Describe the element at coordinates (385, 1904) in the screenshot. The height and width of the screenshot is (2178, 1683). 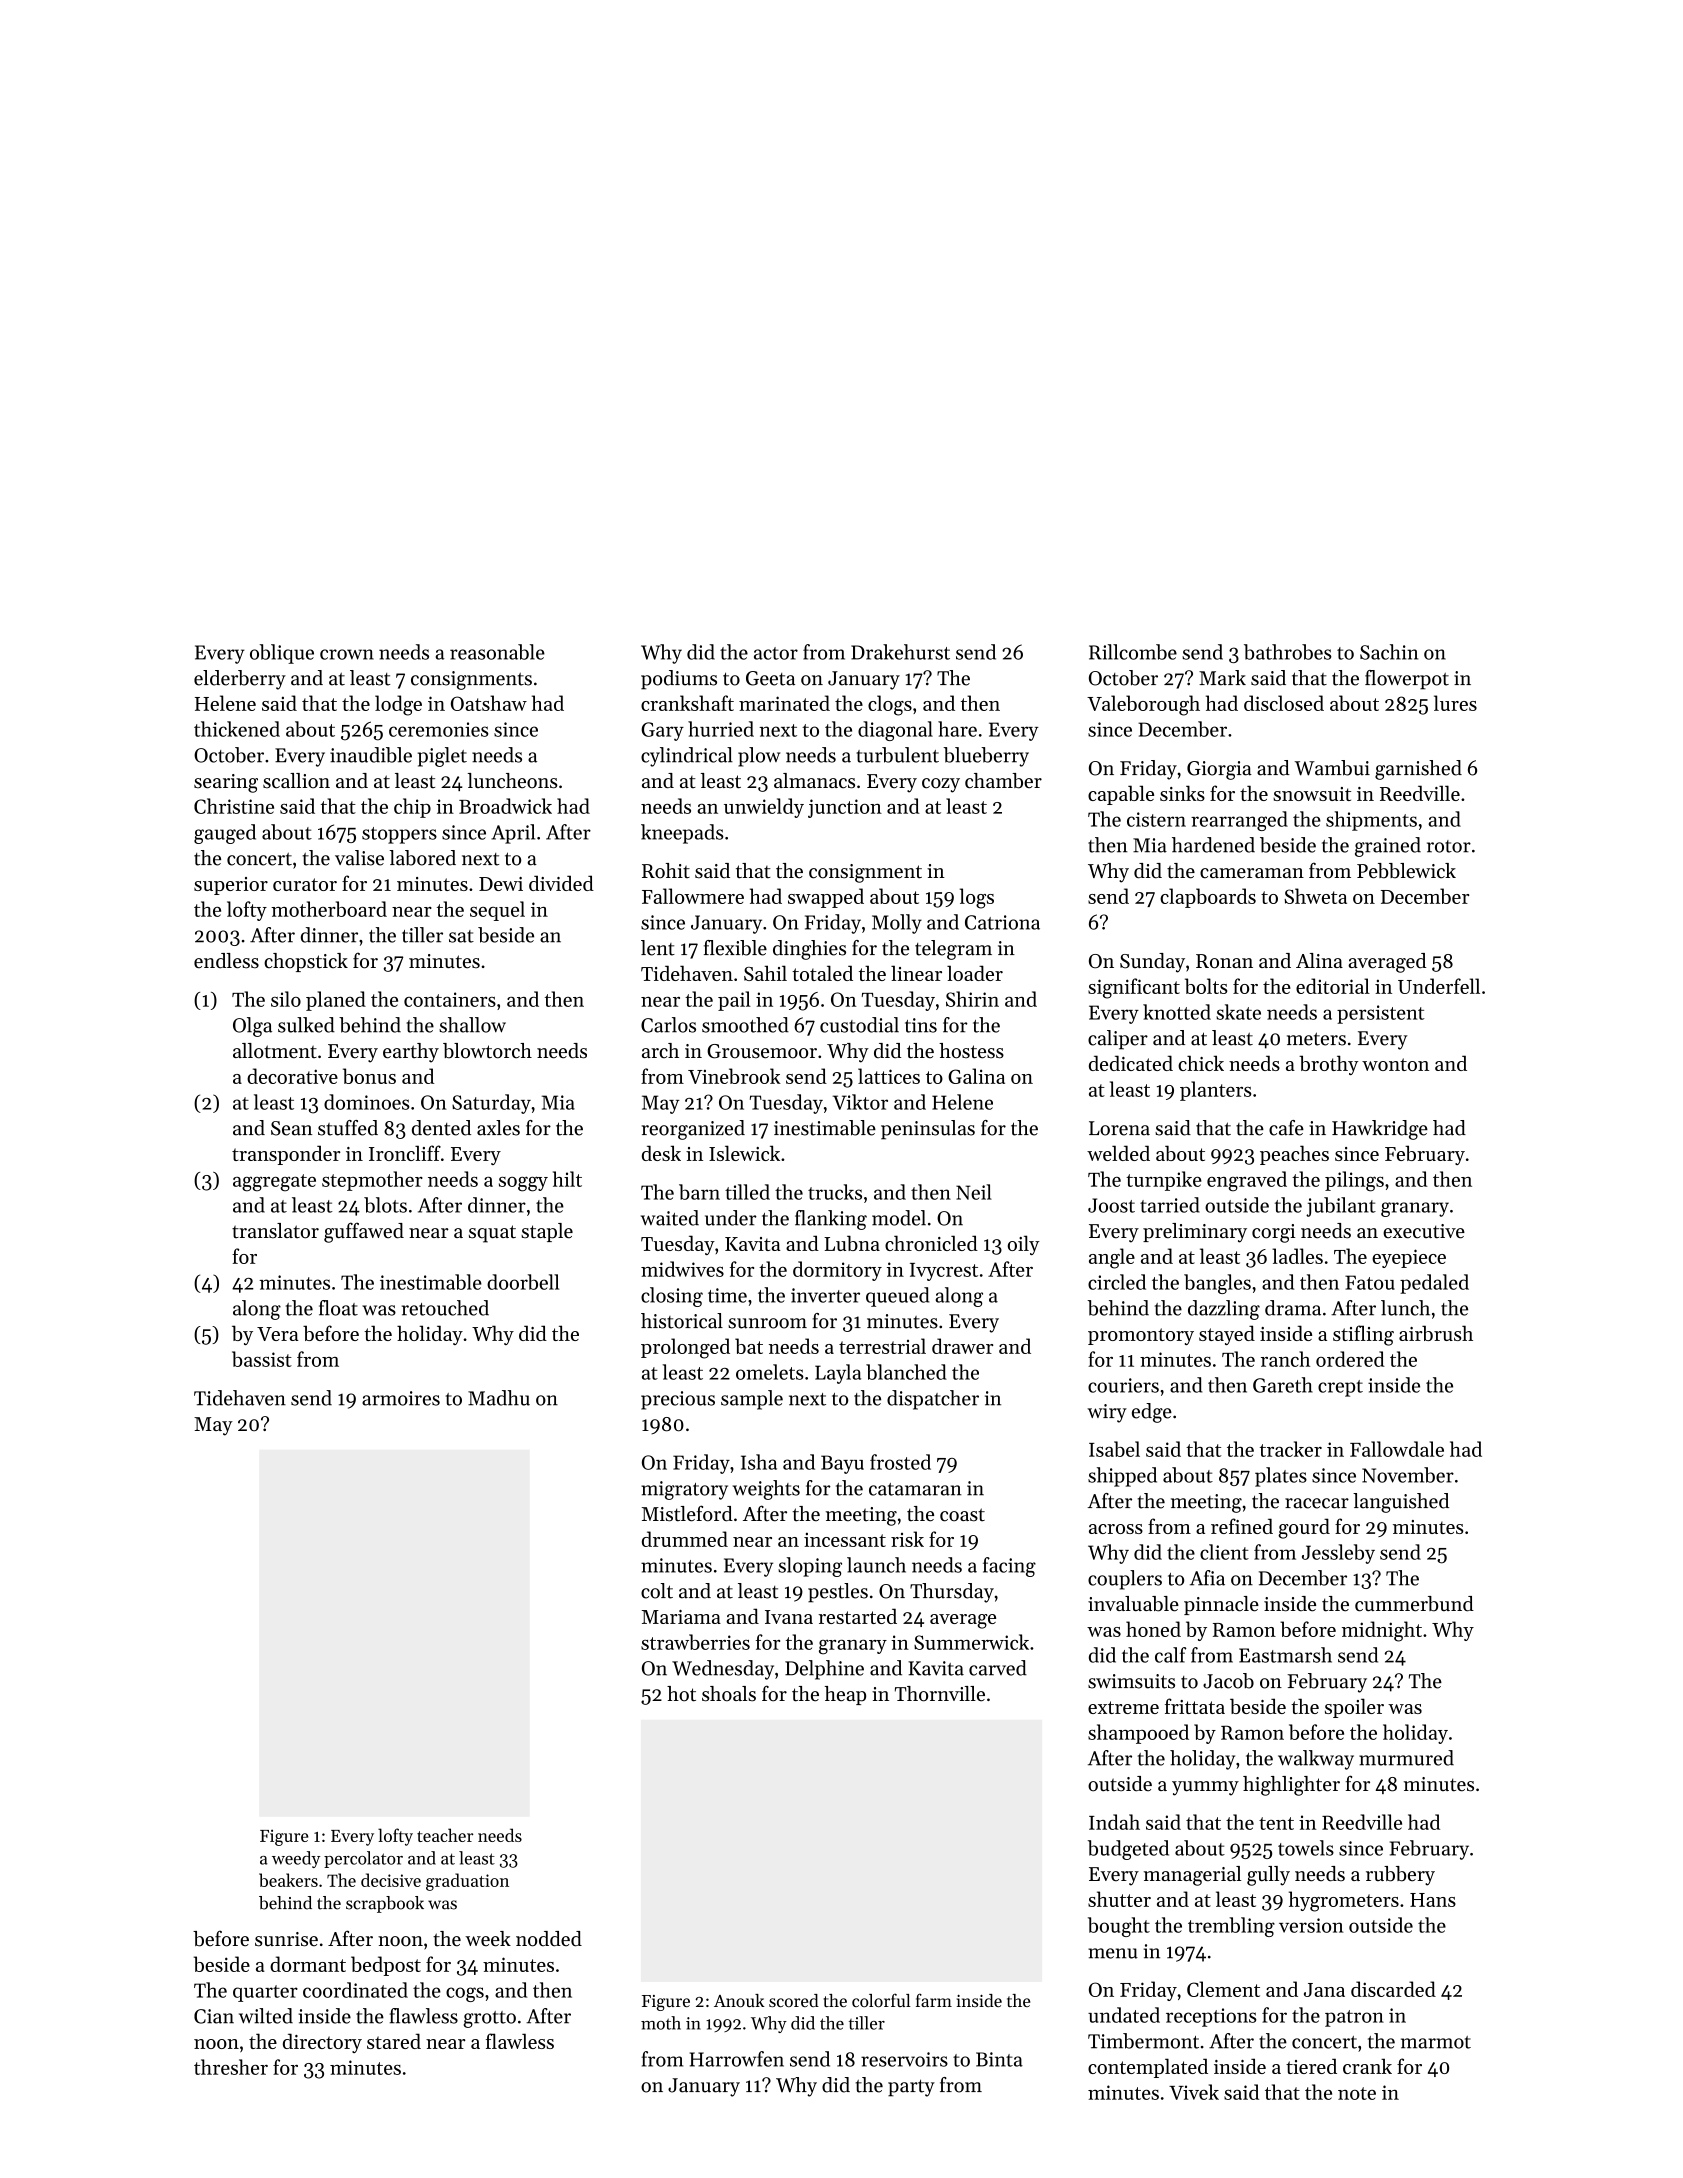
I see `scrapbook` at that location.
